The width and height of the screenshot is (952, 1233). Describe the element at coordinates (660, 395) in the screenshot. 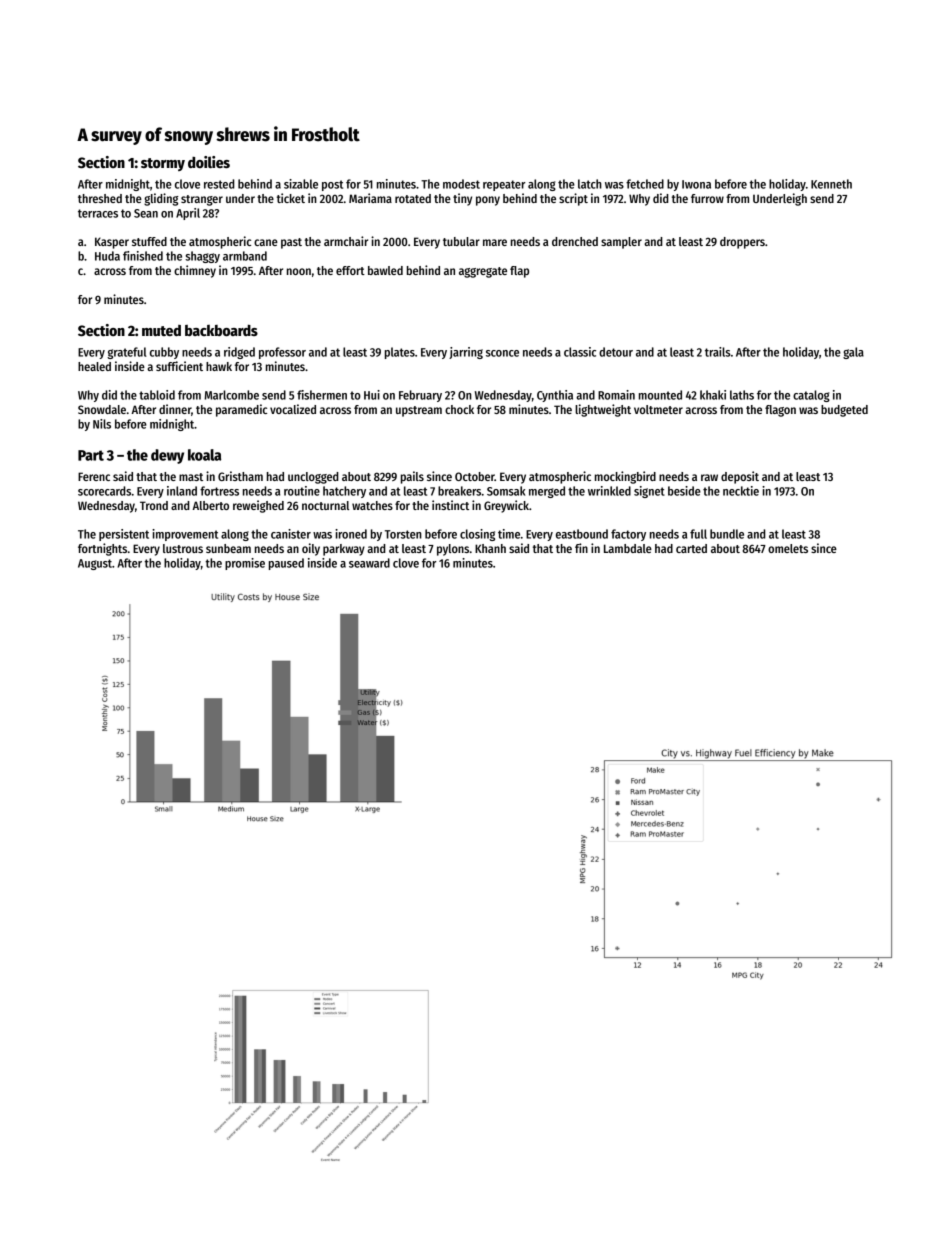

I see `mounted` at that location.
